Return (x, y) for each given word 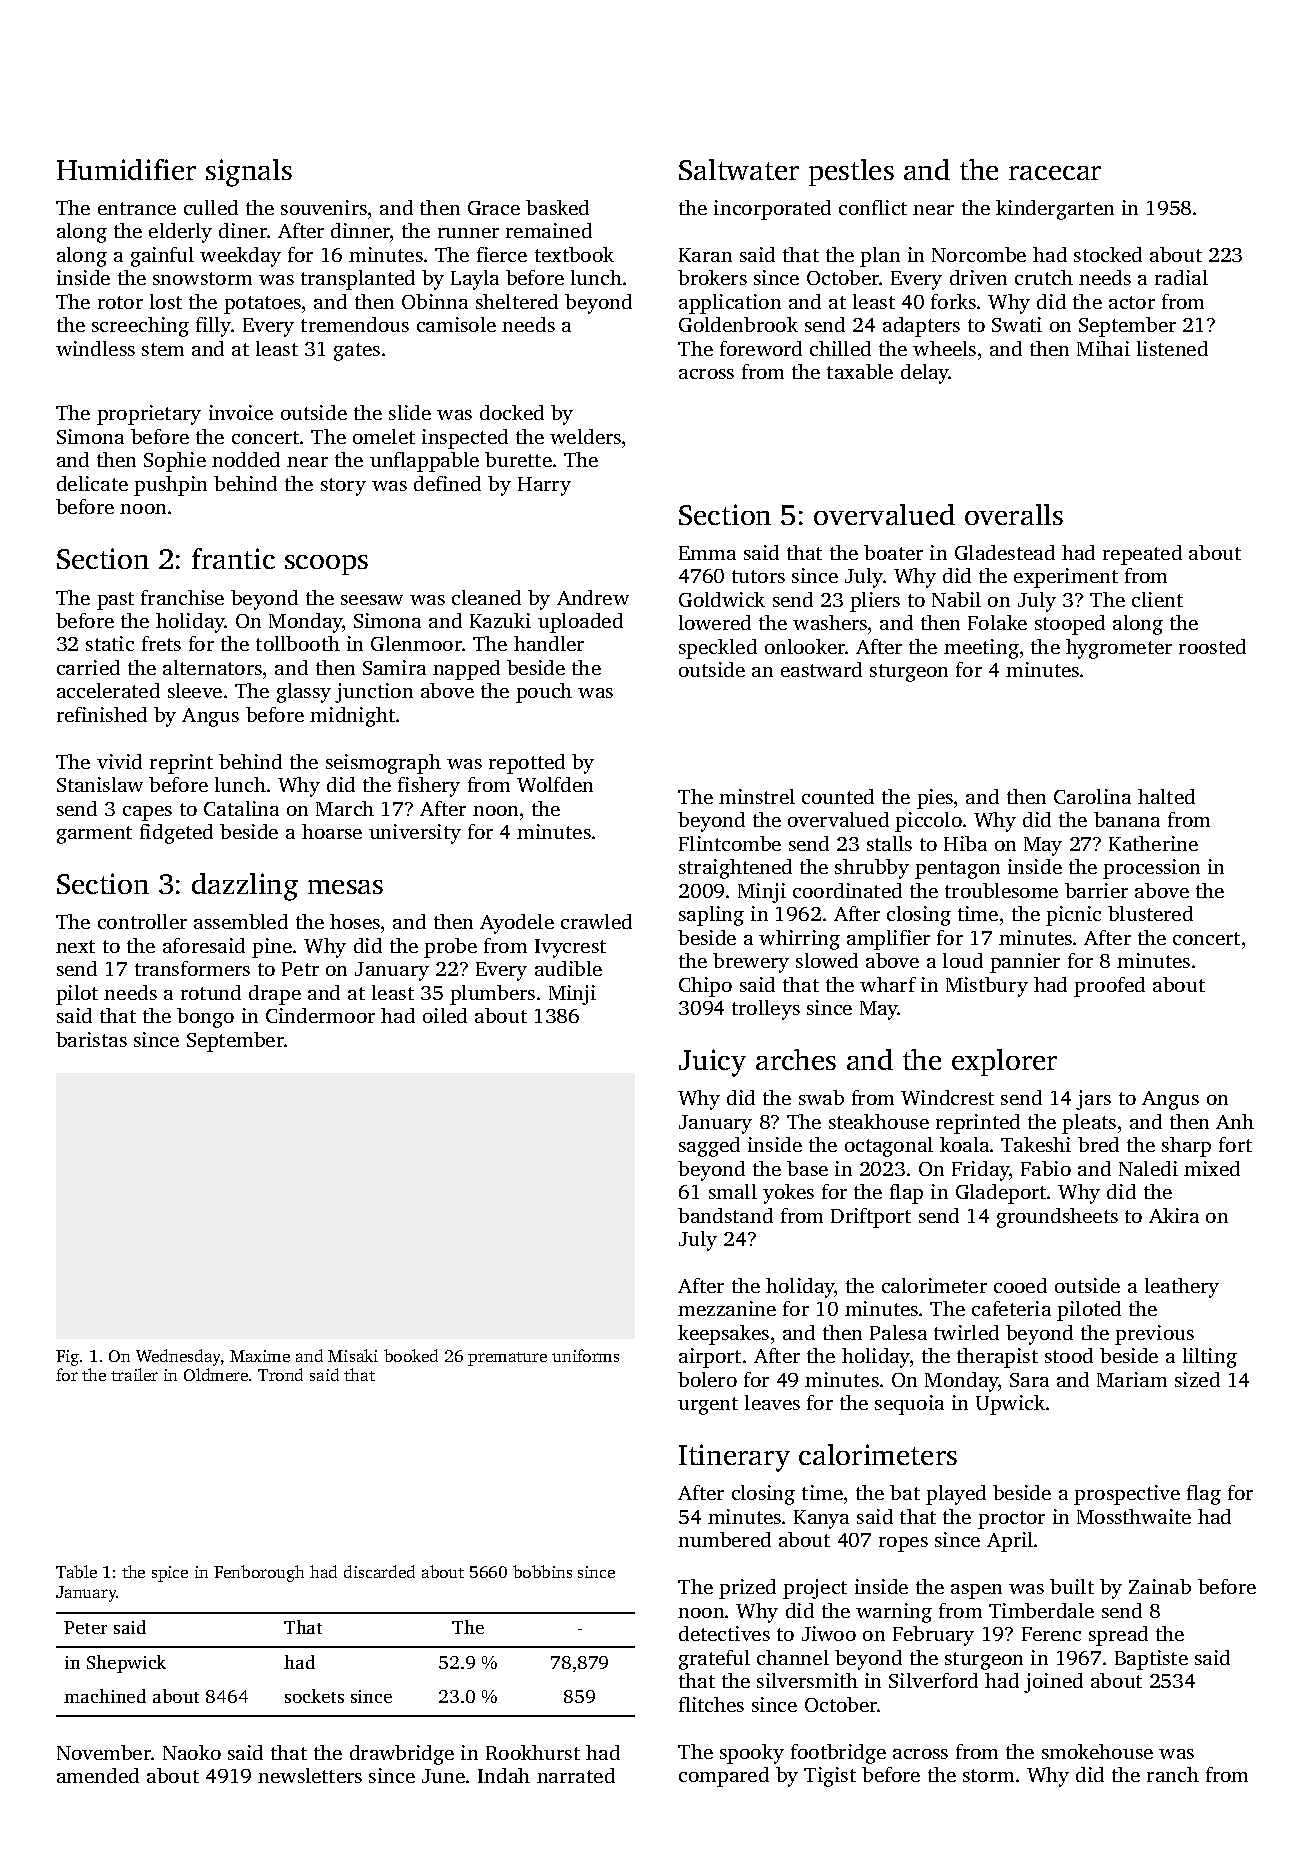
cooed (1020, 1285)
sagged (709, 1147)
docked (512, 412)
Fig (67, 1358)
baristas (91, 1039)
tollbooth (298, 643)
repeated (1142, 555)
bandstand (725, 1215)
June (443, 1776)
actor (1132, 302)
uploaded (580, 623)
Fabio (1046, 1168)
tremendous (355, 324)
